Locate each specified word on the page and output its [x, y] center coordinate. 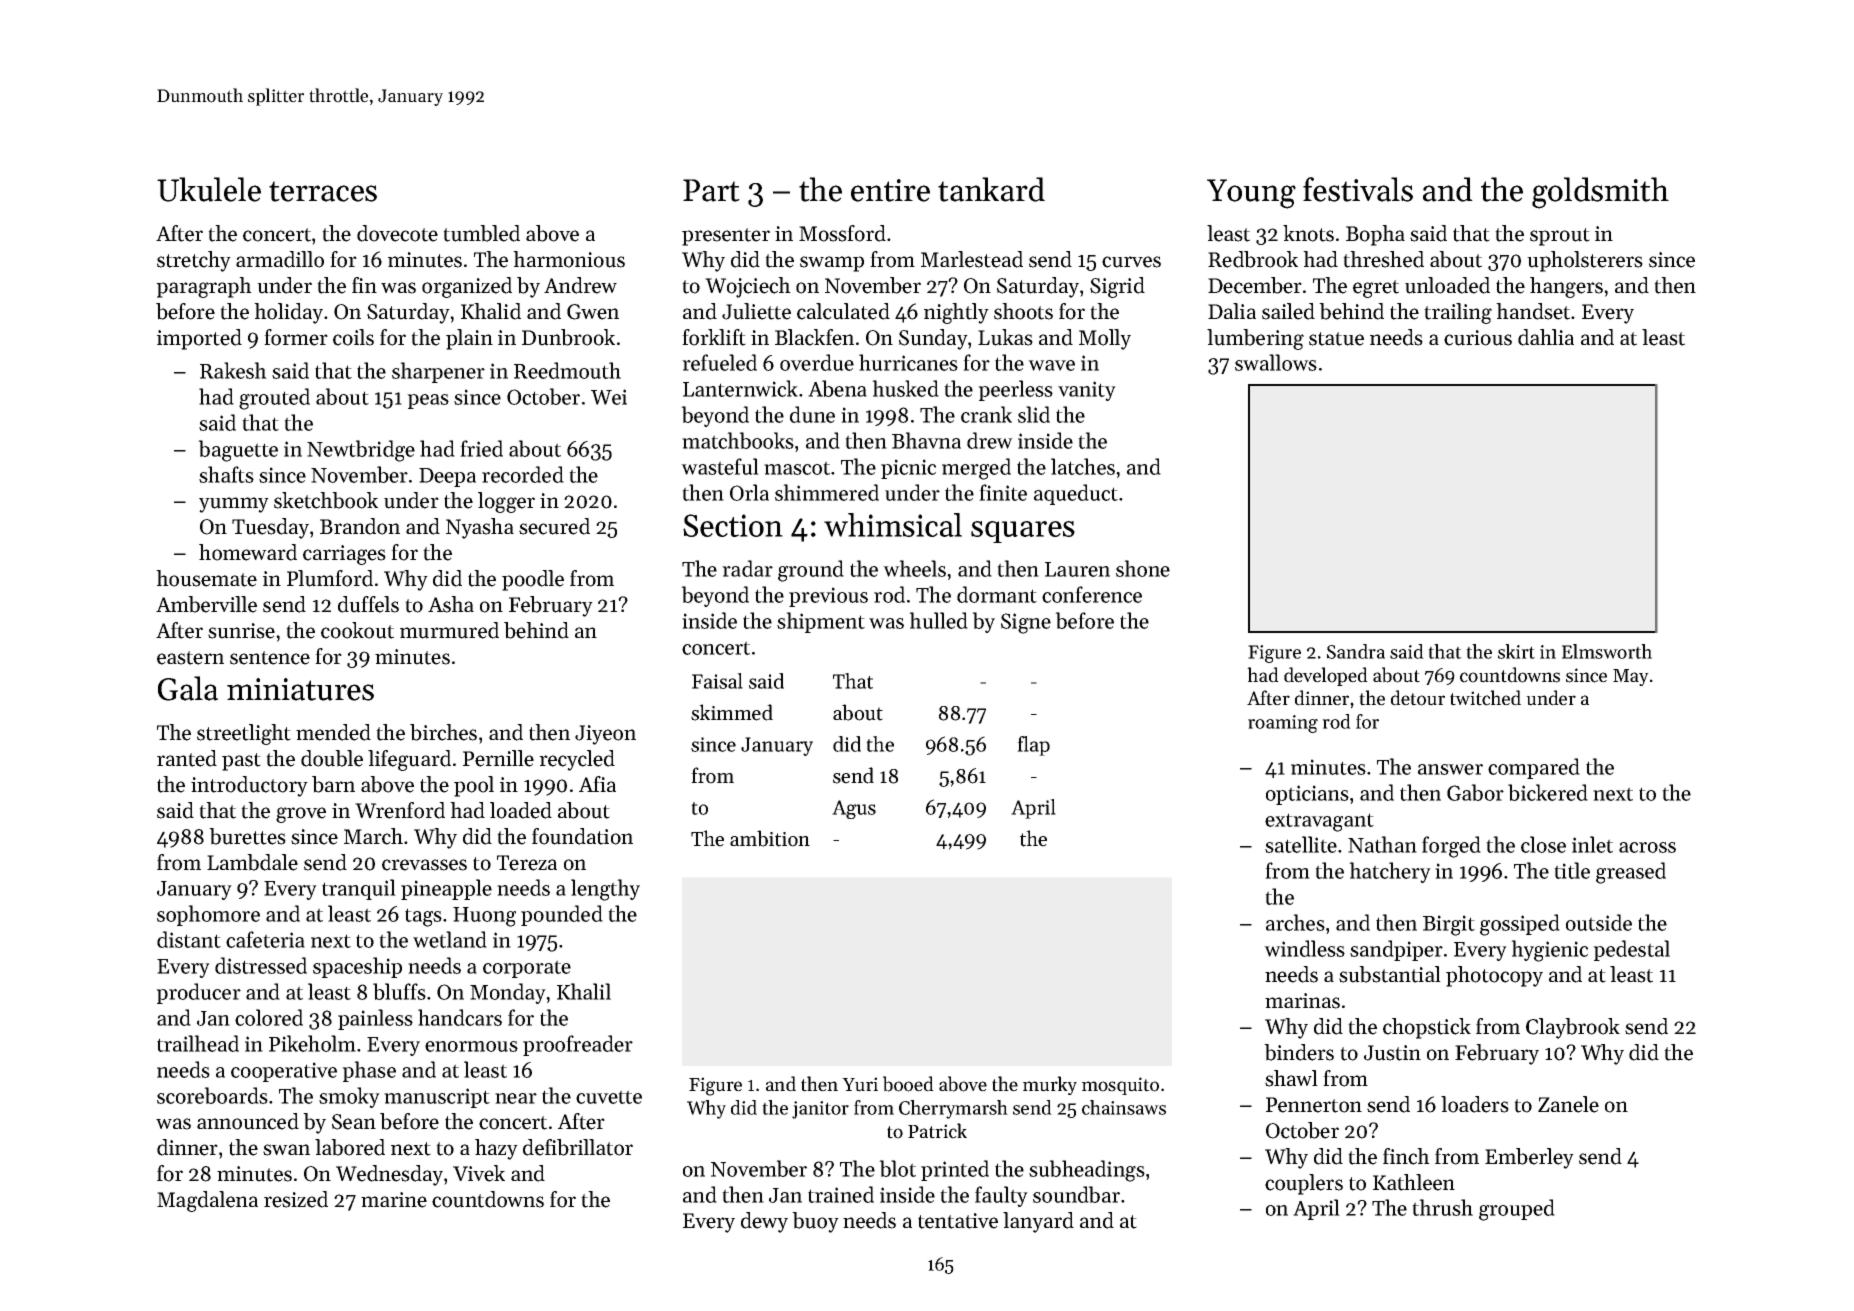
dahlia [1546, 337]
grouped [1517, 1210]
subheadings [1087, 1171]
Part [711, 190]
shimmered [827, 492]
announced [248, 1121]
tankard [991, 189]
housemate [206, 578]
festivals [1358, 189]
